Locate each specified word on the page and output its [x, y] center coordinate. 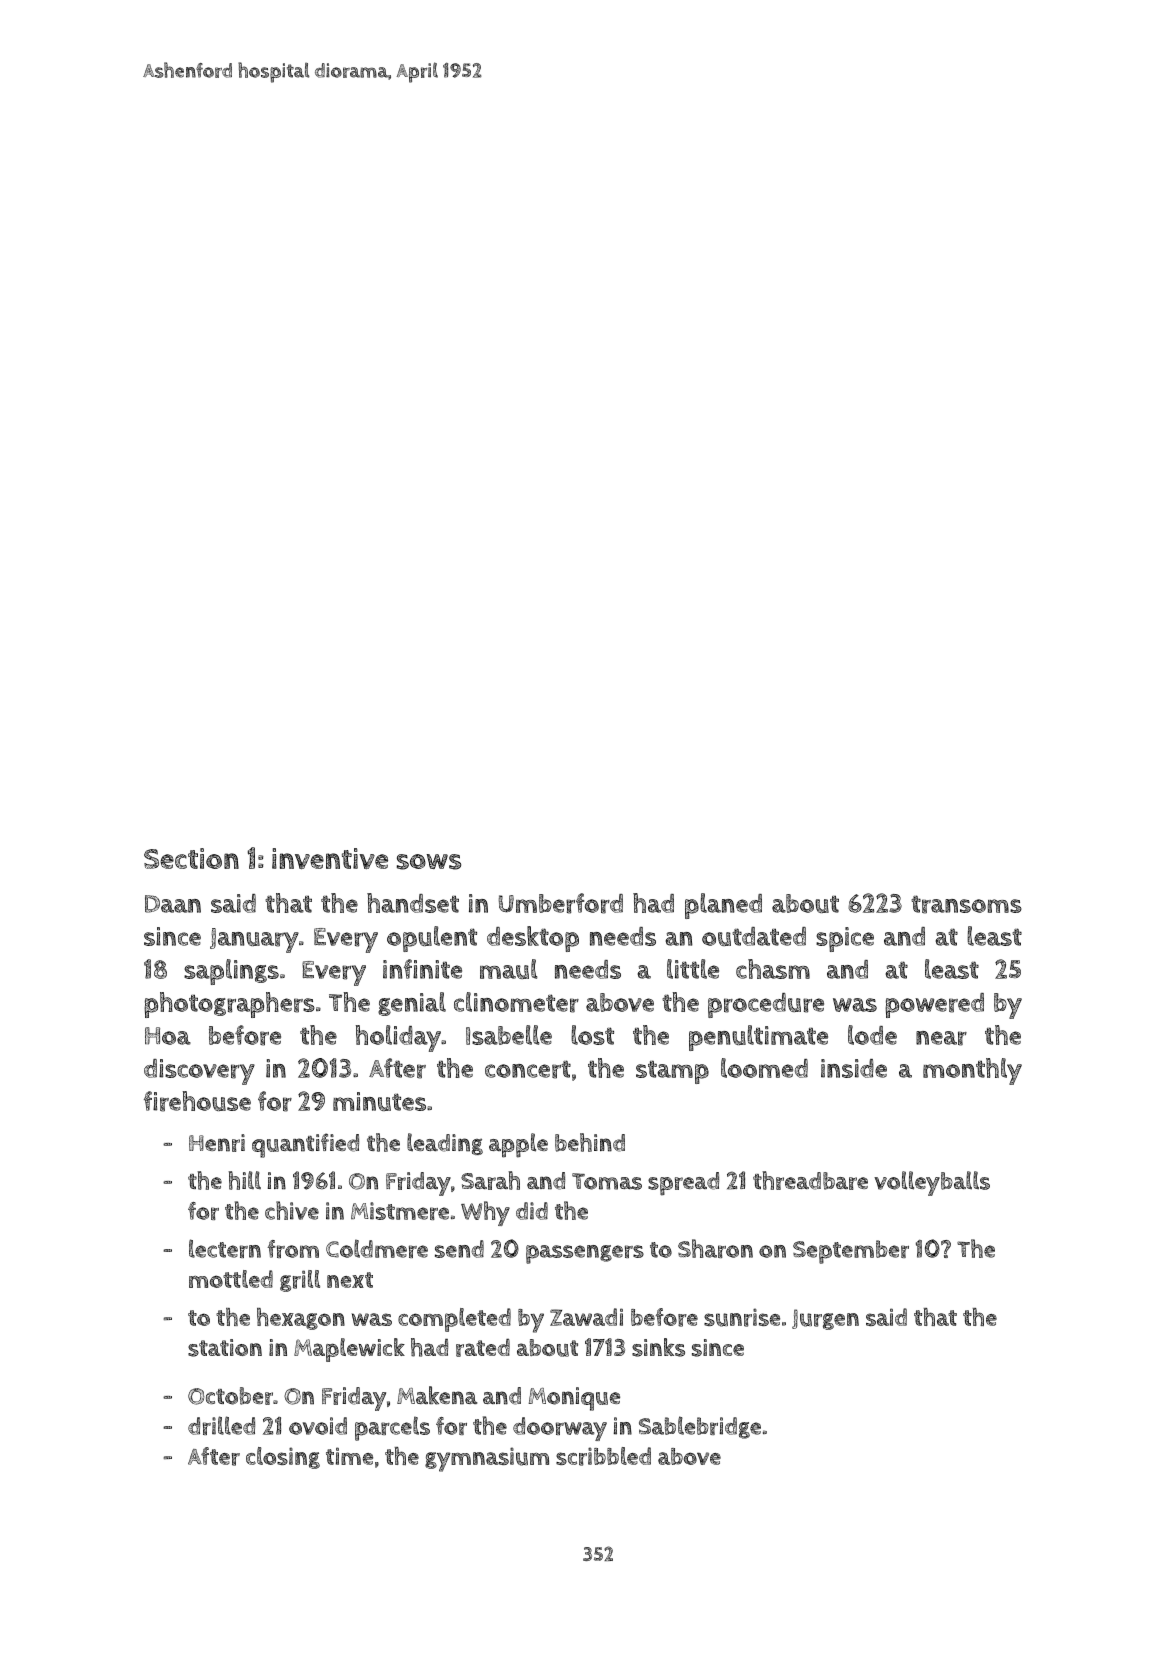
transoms [966, 904]
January [254, 940]
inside [854, 1068]
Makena [437, 1395]
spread [683, 1184]
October [230, 1396]
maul [508, 969]
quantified [305, 1145]
